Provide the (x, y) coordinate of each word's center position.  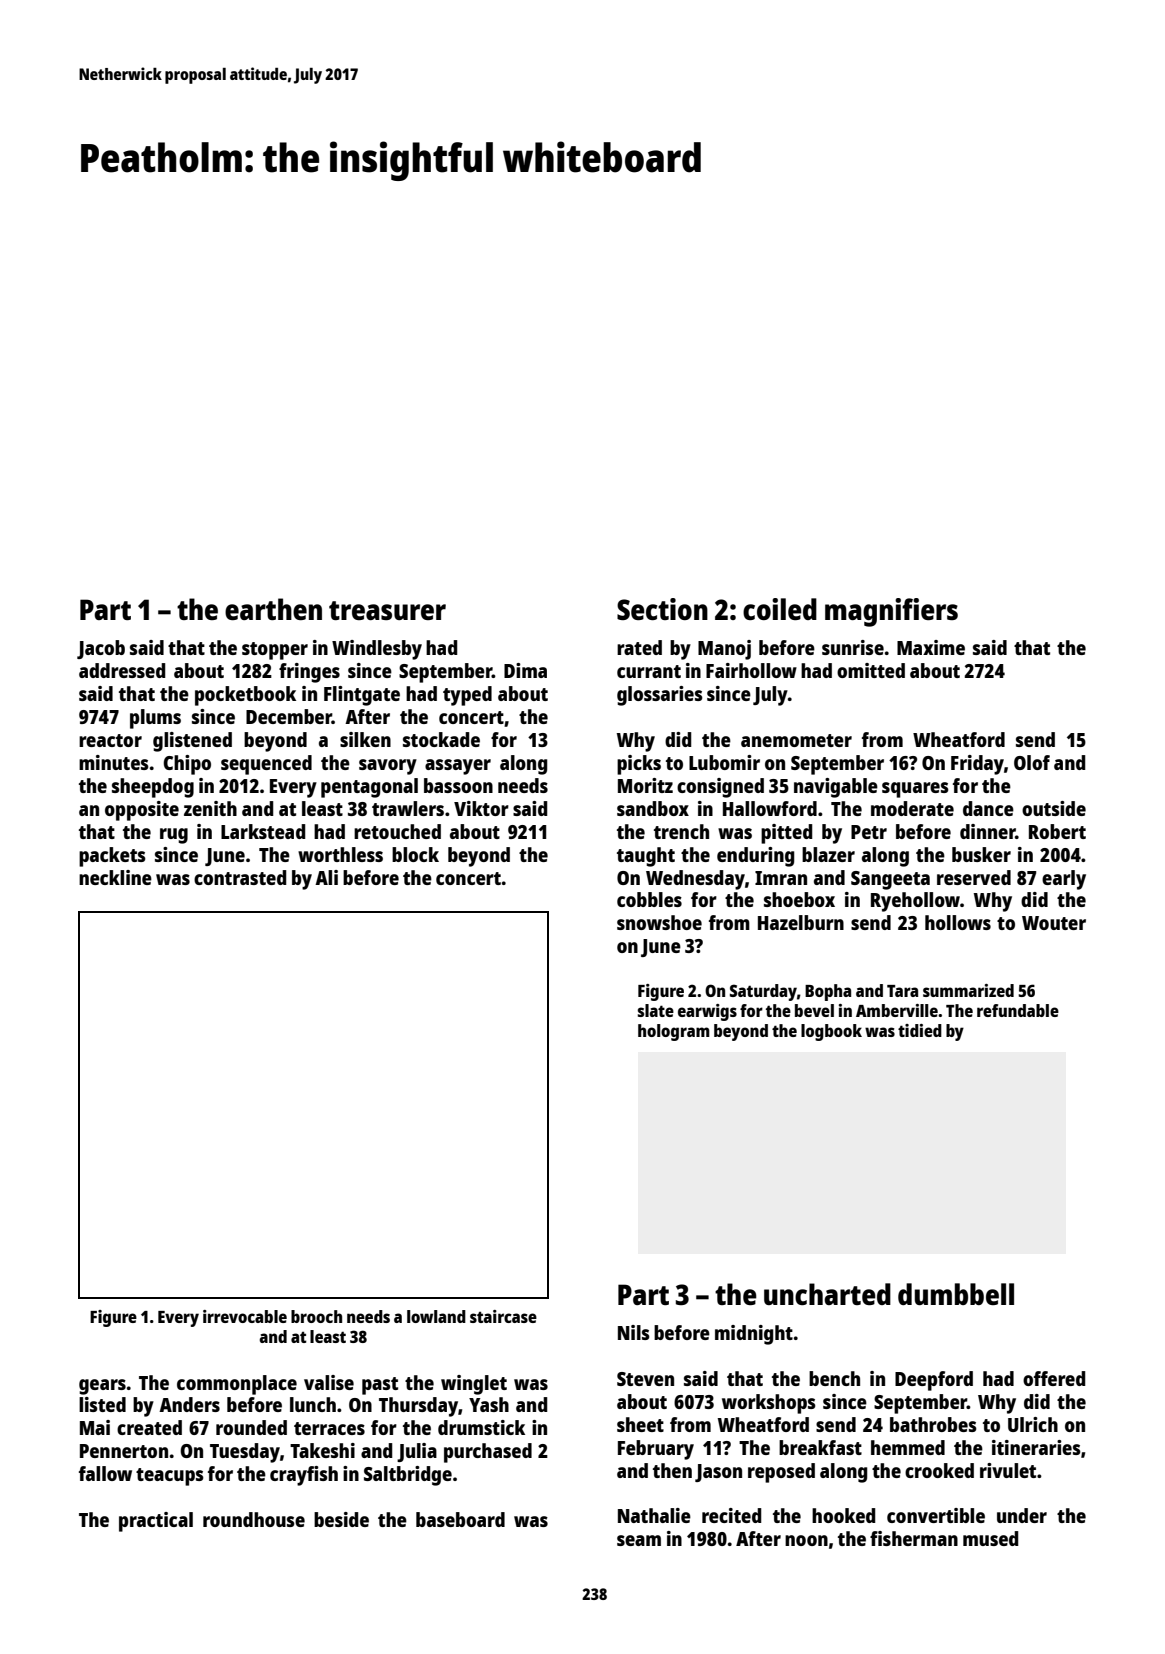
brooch (316, 1316)
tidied (920, 1030)
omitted (871, 670)
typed (467, 696)
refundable (1018, 1010)
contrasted (240, 877)
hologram (674, 1032)
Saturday (763, 992)
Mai (95, 1427)
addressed (122, 670)
